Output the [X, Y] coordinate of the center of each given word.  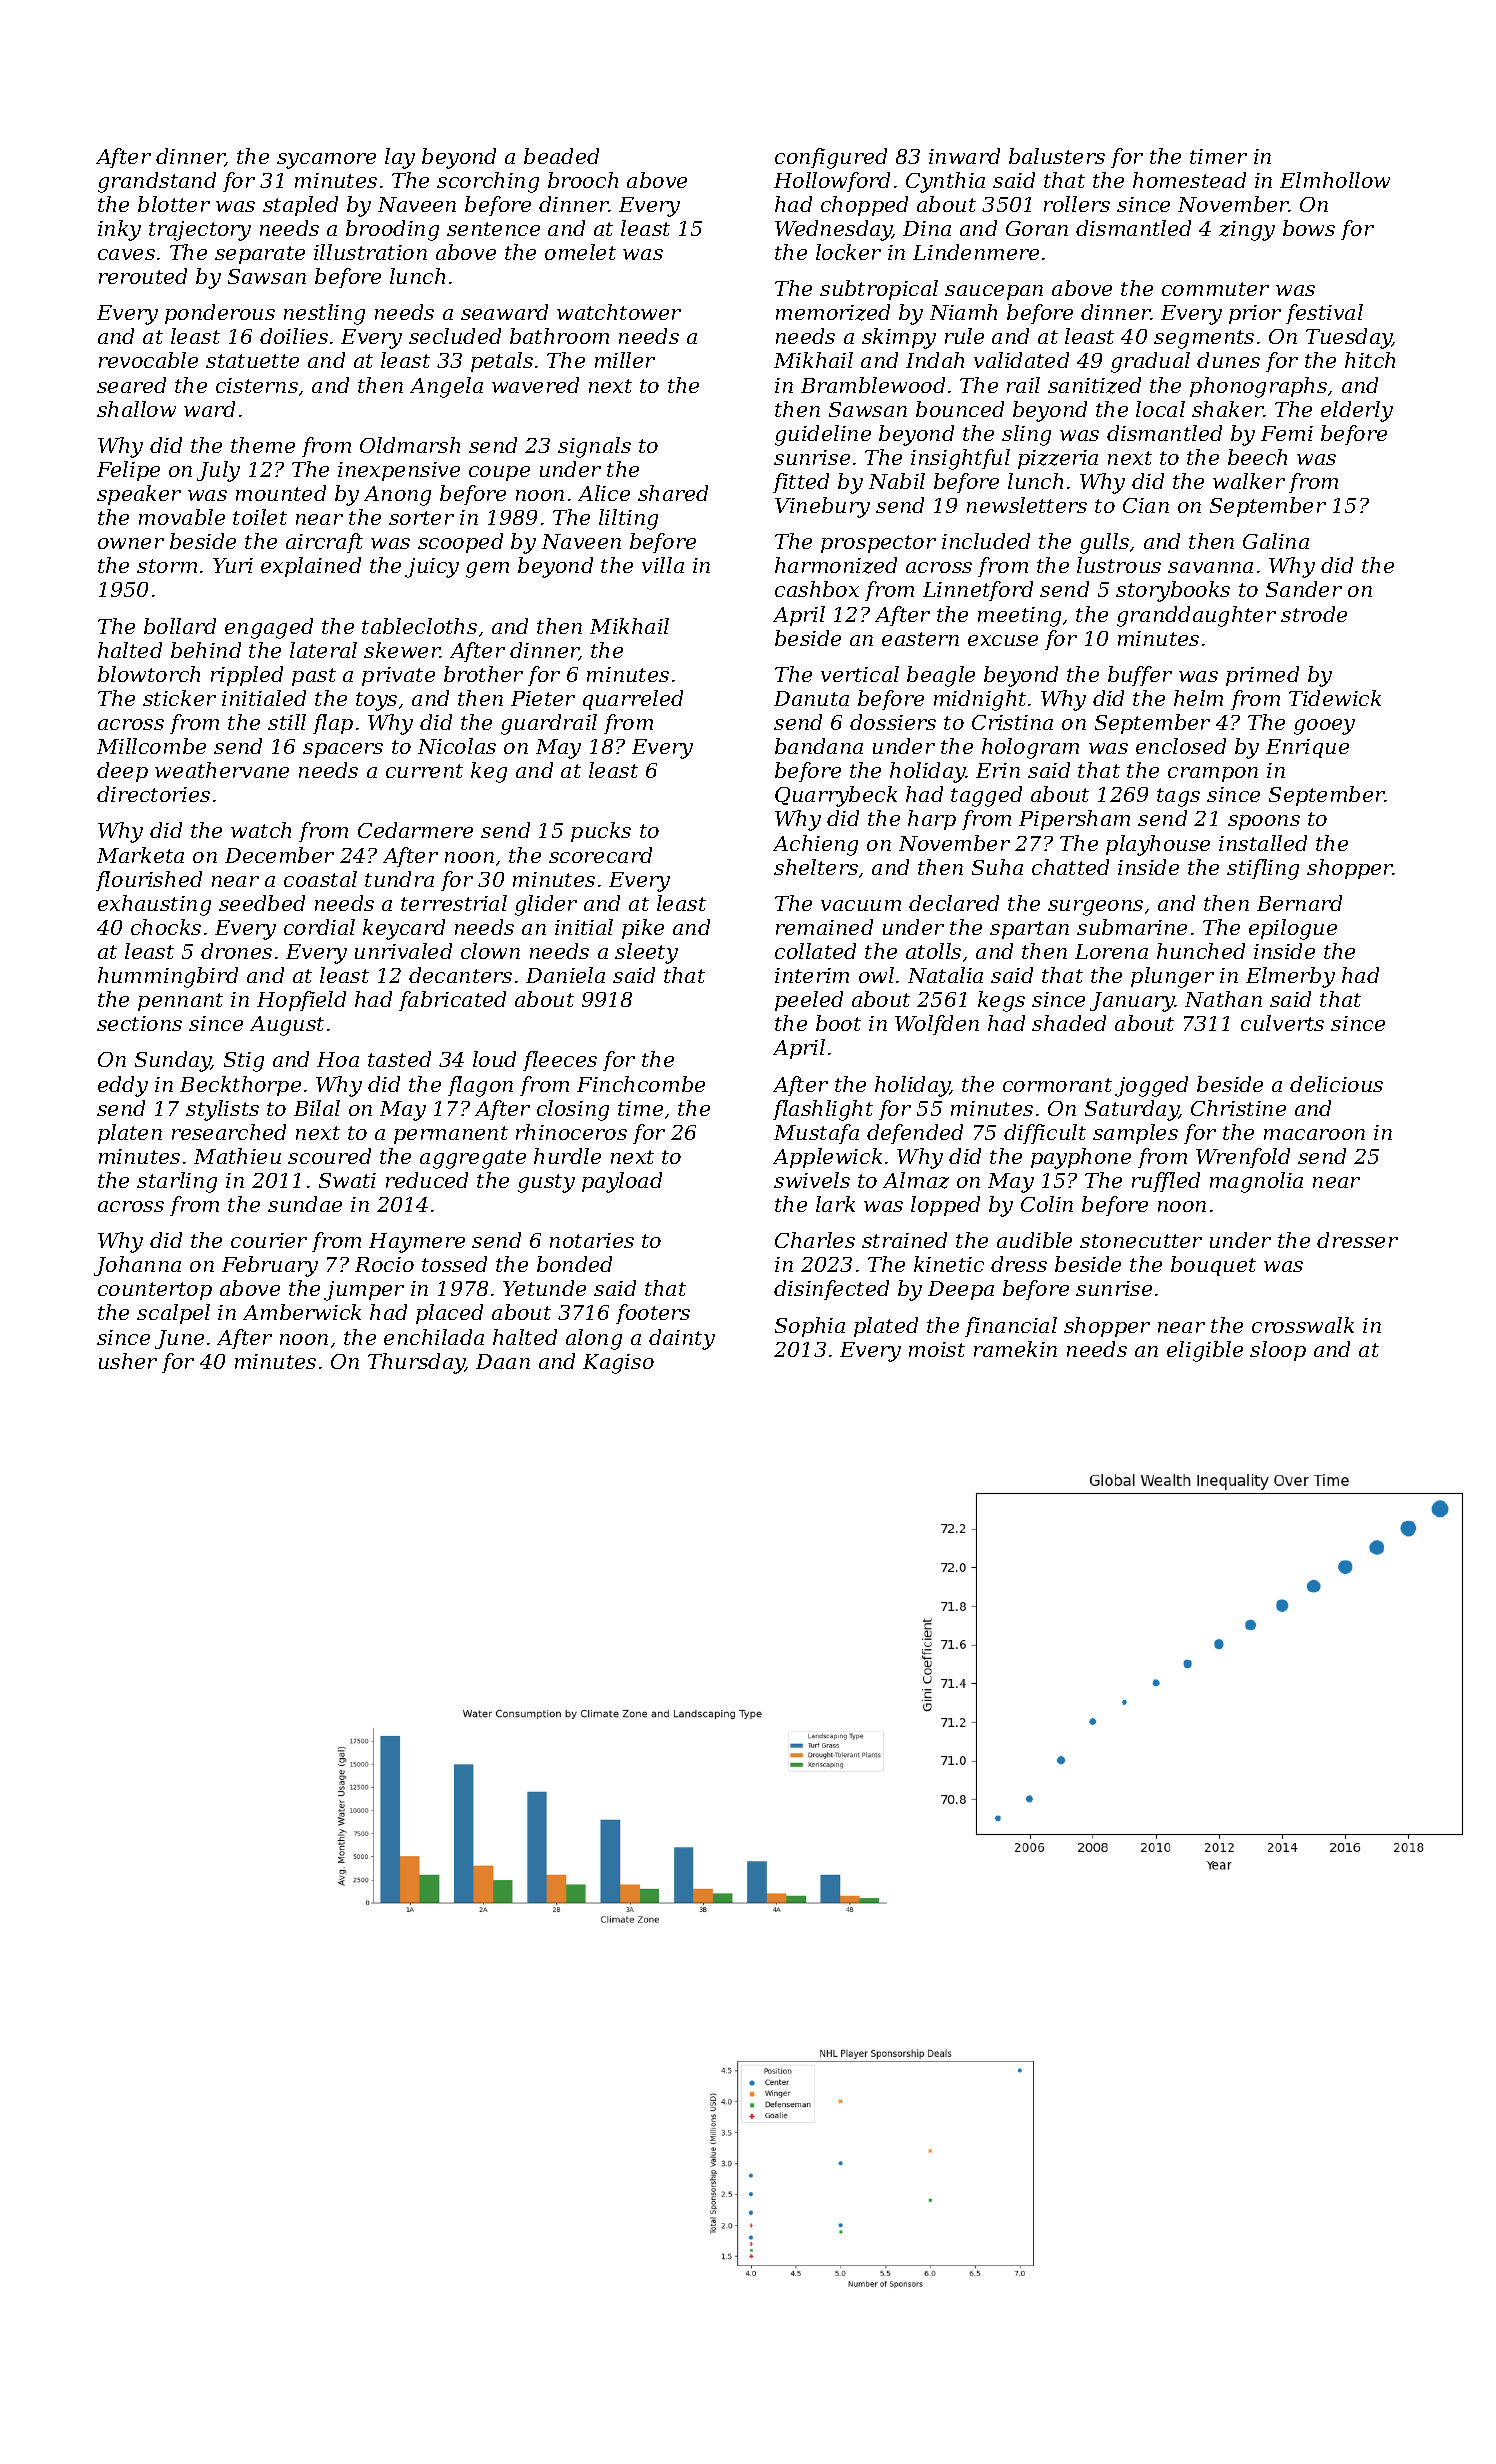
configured [831, 158]
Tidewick [1335, 698]
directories [153, 794]
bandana [819, 746]
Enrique [1307, 748]
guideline [823, 435]
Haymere [417, 1243]
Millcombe [151, 746]
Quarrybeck [836, 796]
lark [835, 1204]
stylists [222, 1110]
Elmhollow [1335, 180]
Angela [446, 387]
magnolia [1256, 1182]
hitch [1370, 360]
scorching [488, 182]
